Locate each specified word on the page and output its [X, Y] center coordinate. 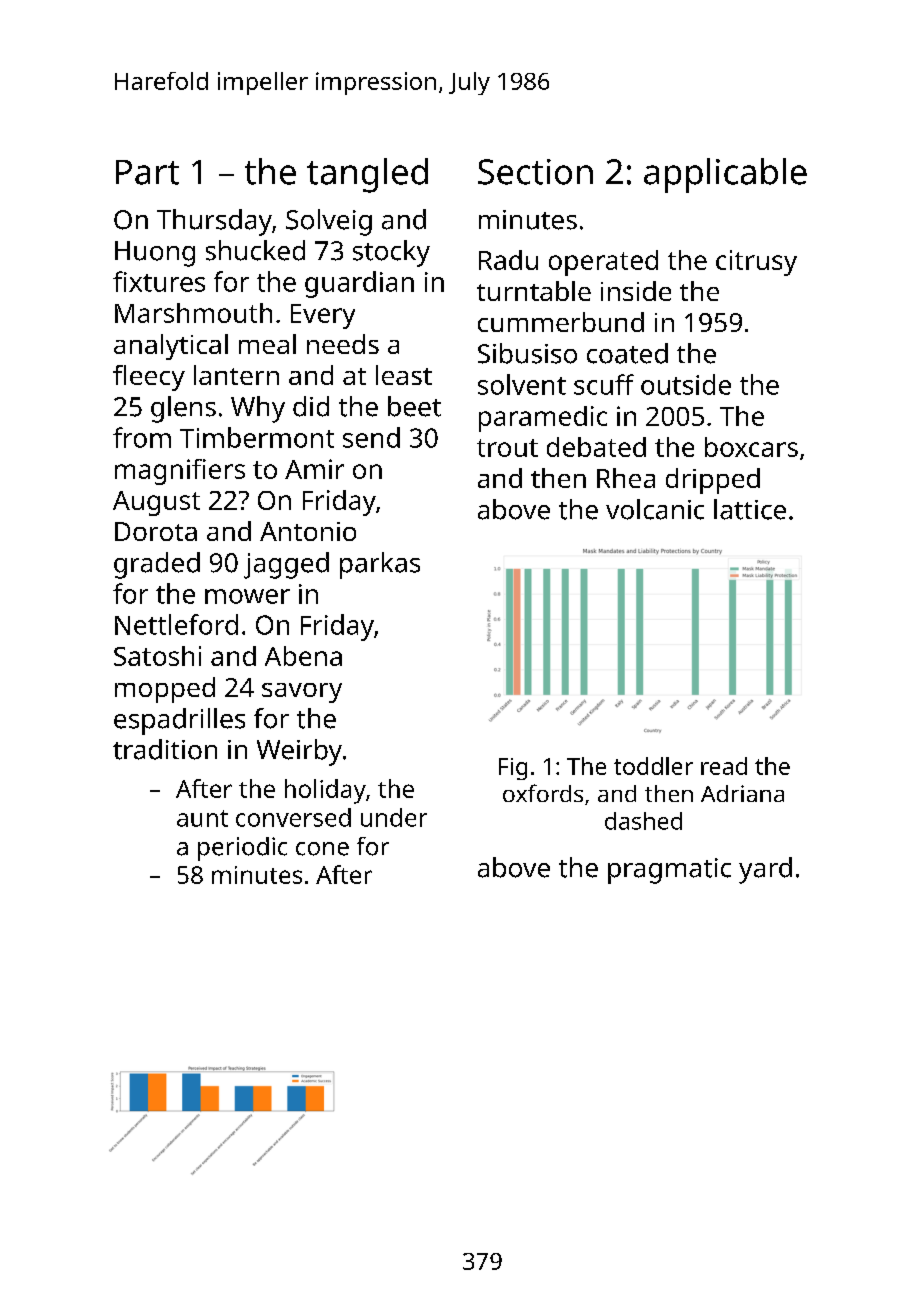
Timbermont [257, 437]
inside [636, 291]
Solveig [329, 222]
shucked [255, 250]
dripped [713, 481]
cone [322, 849]
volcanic [655, 509]
